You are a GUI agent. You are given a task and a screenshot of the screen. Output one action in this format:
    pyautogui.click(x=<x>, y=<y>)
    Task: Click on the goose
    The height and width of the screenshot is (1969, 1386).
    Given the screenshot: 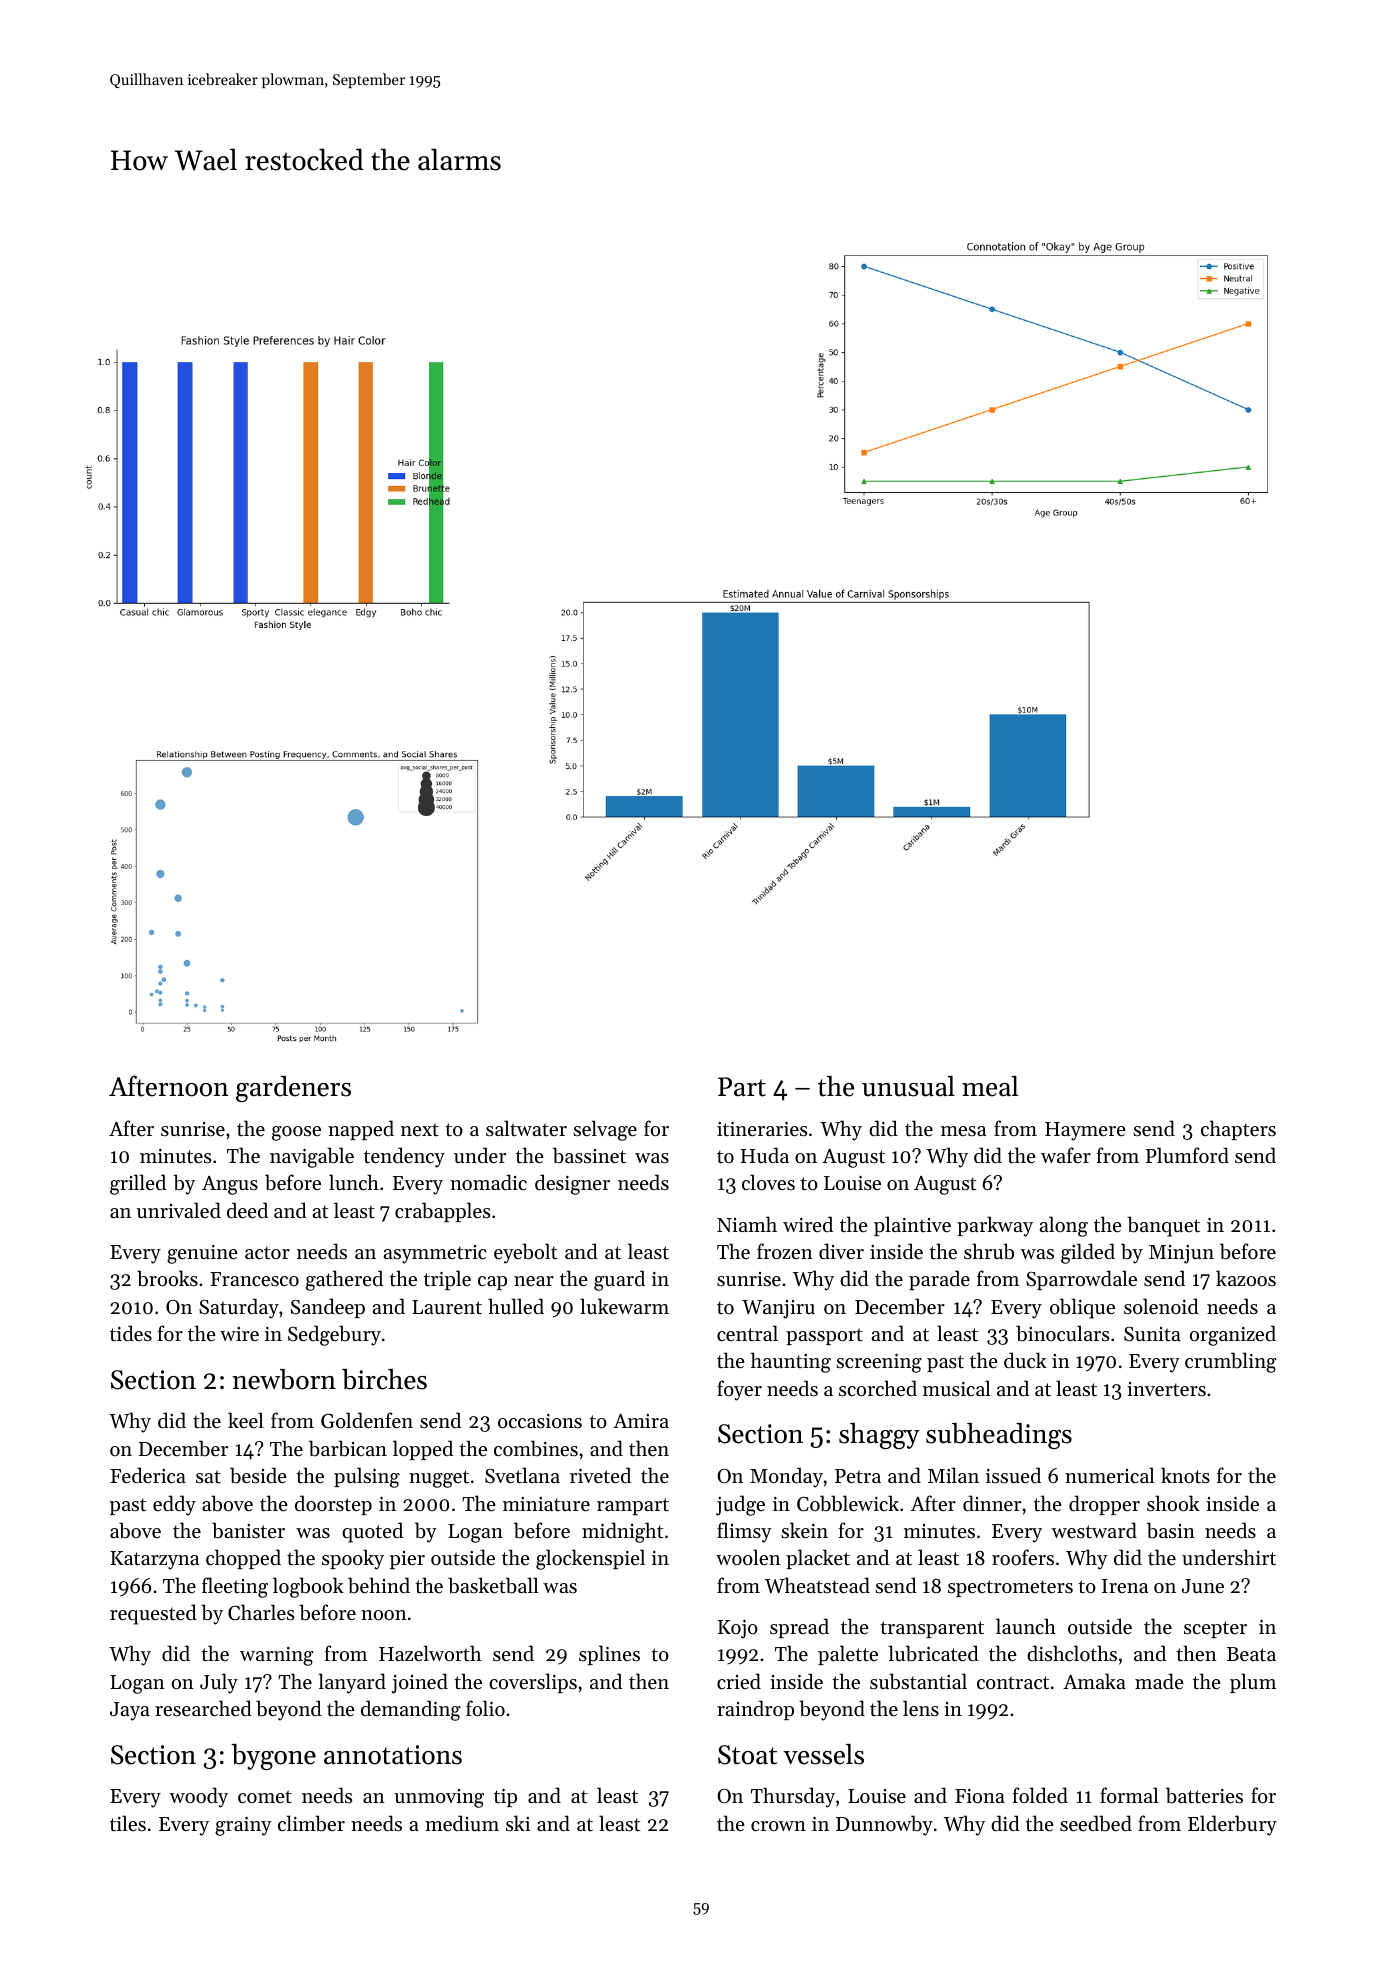 What is the action you would take?
    pyautogui.click(x=296, y=1133)
